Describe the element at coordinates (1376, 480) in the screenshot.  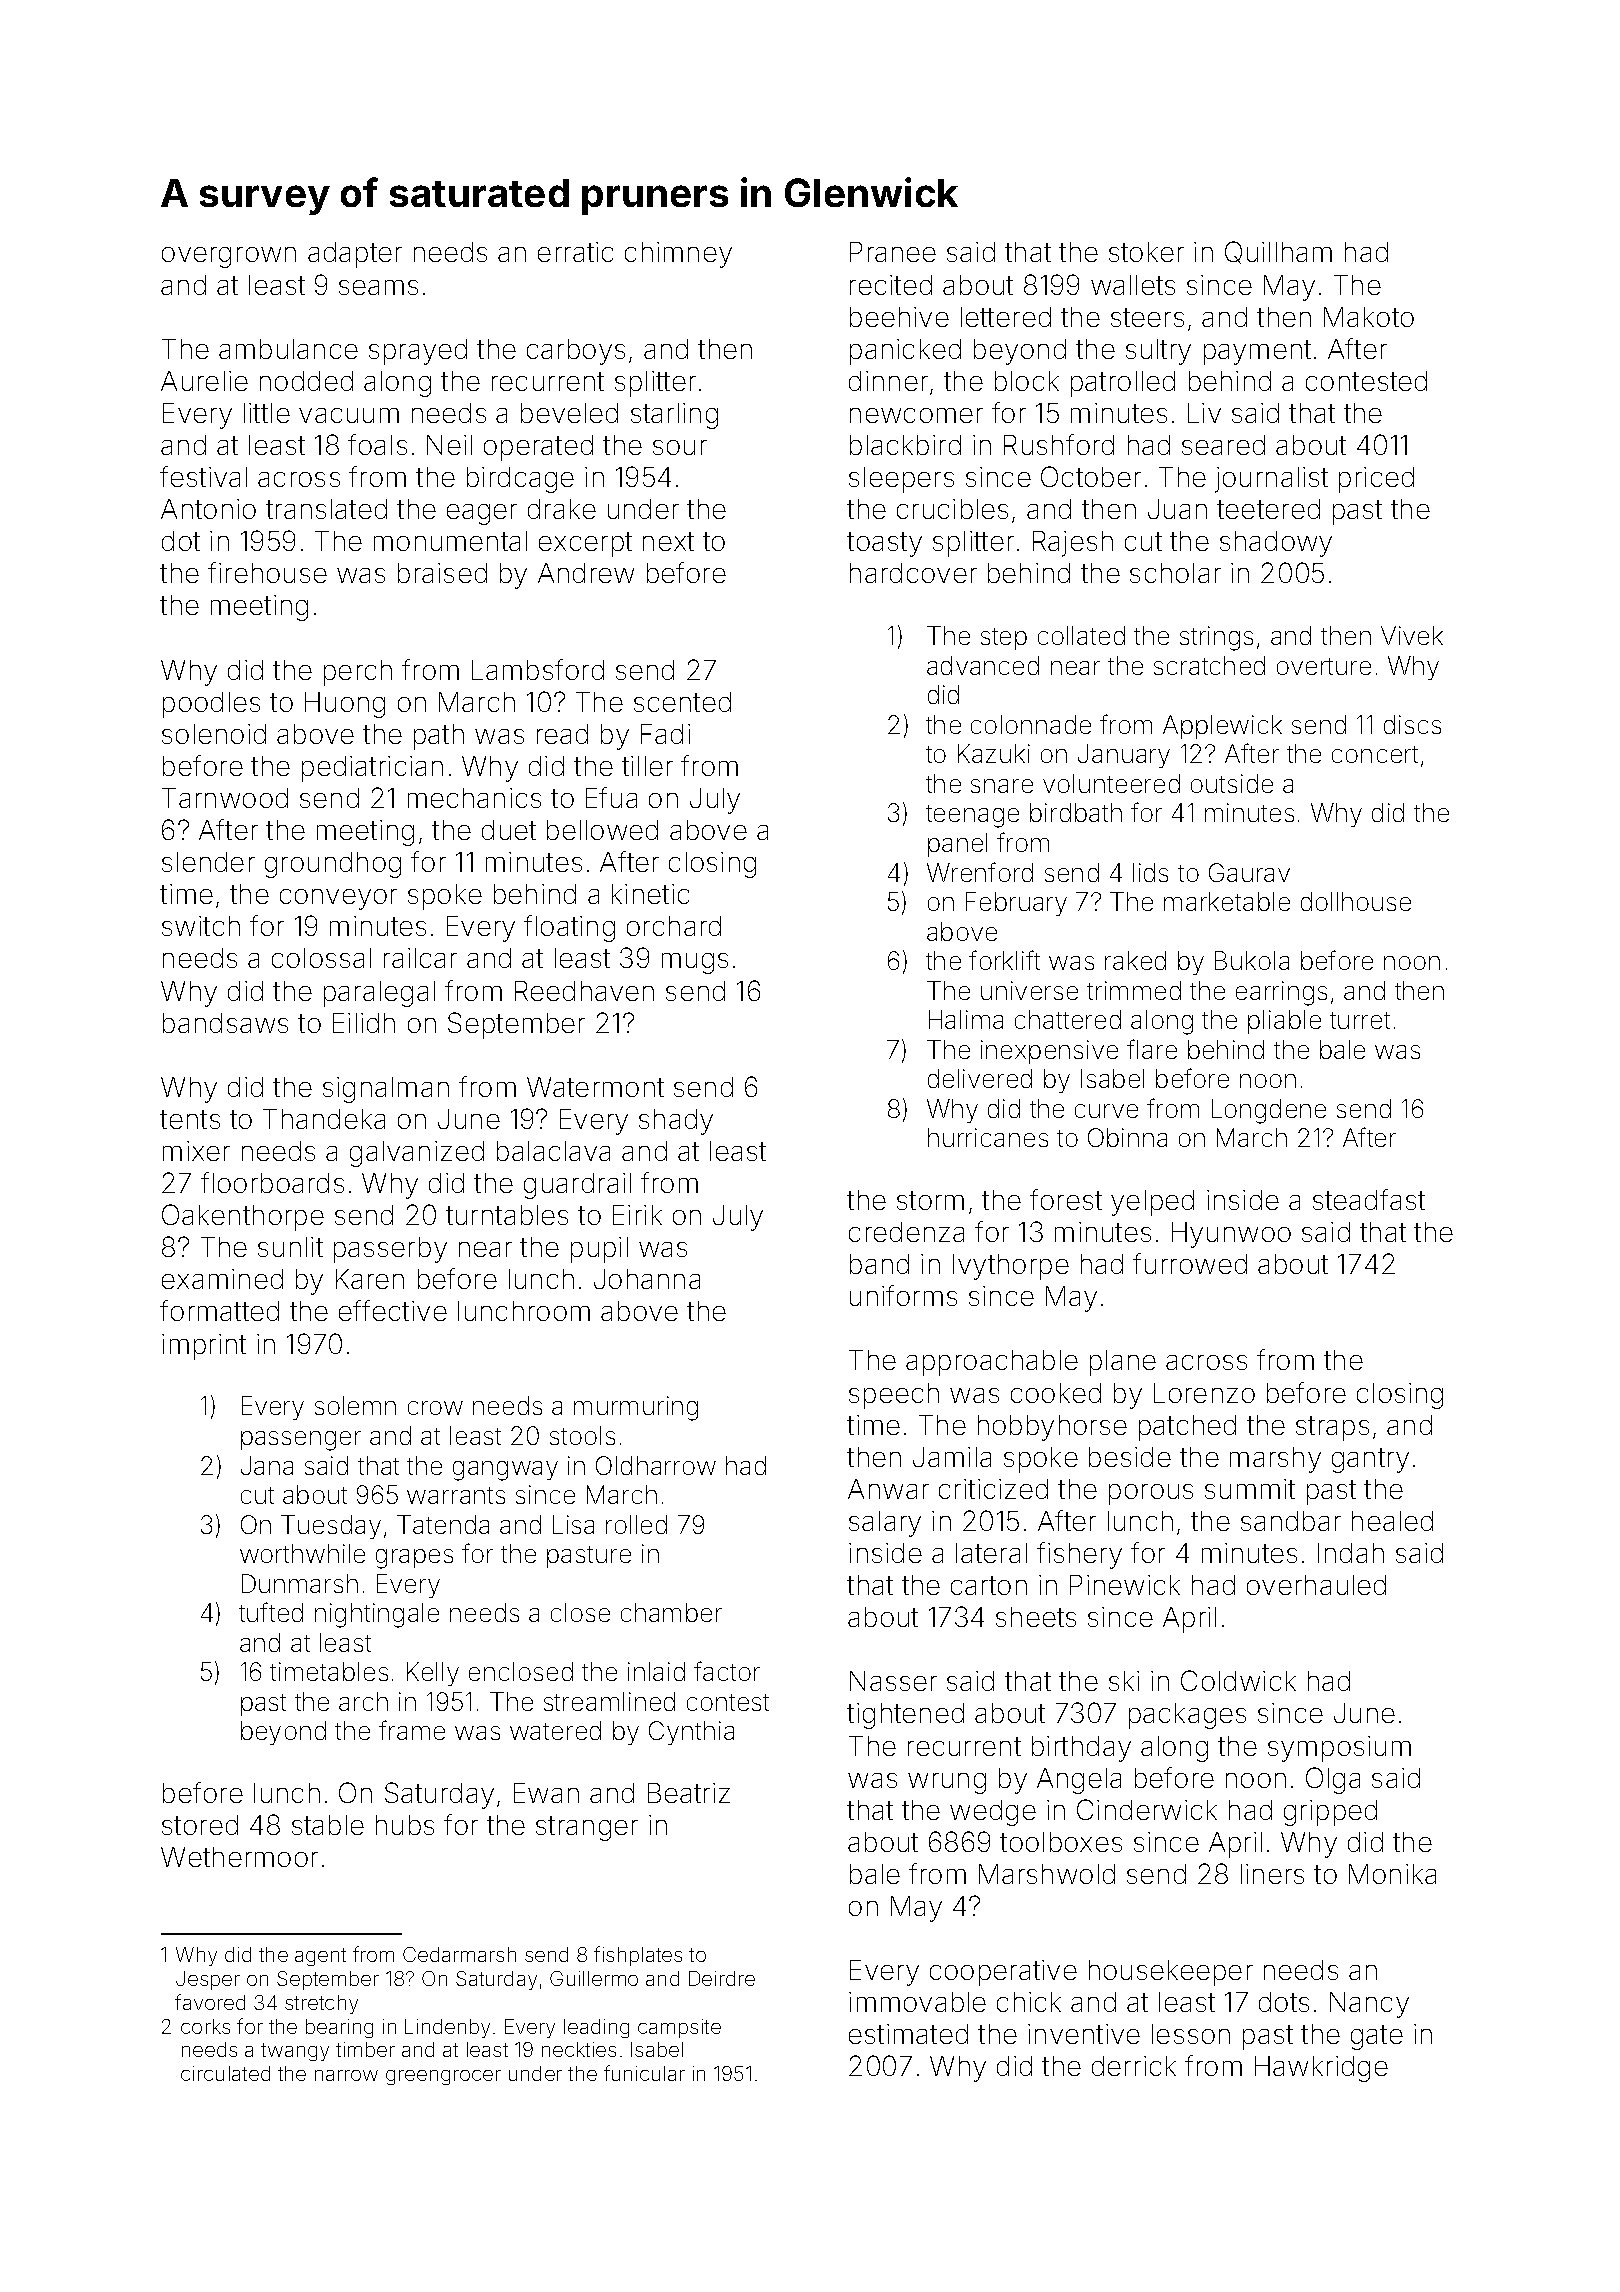
I see `priced` at that location.
